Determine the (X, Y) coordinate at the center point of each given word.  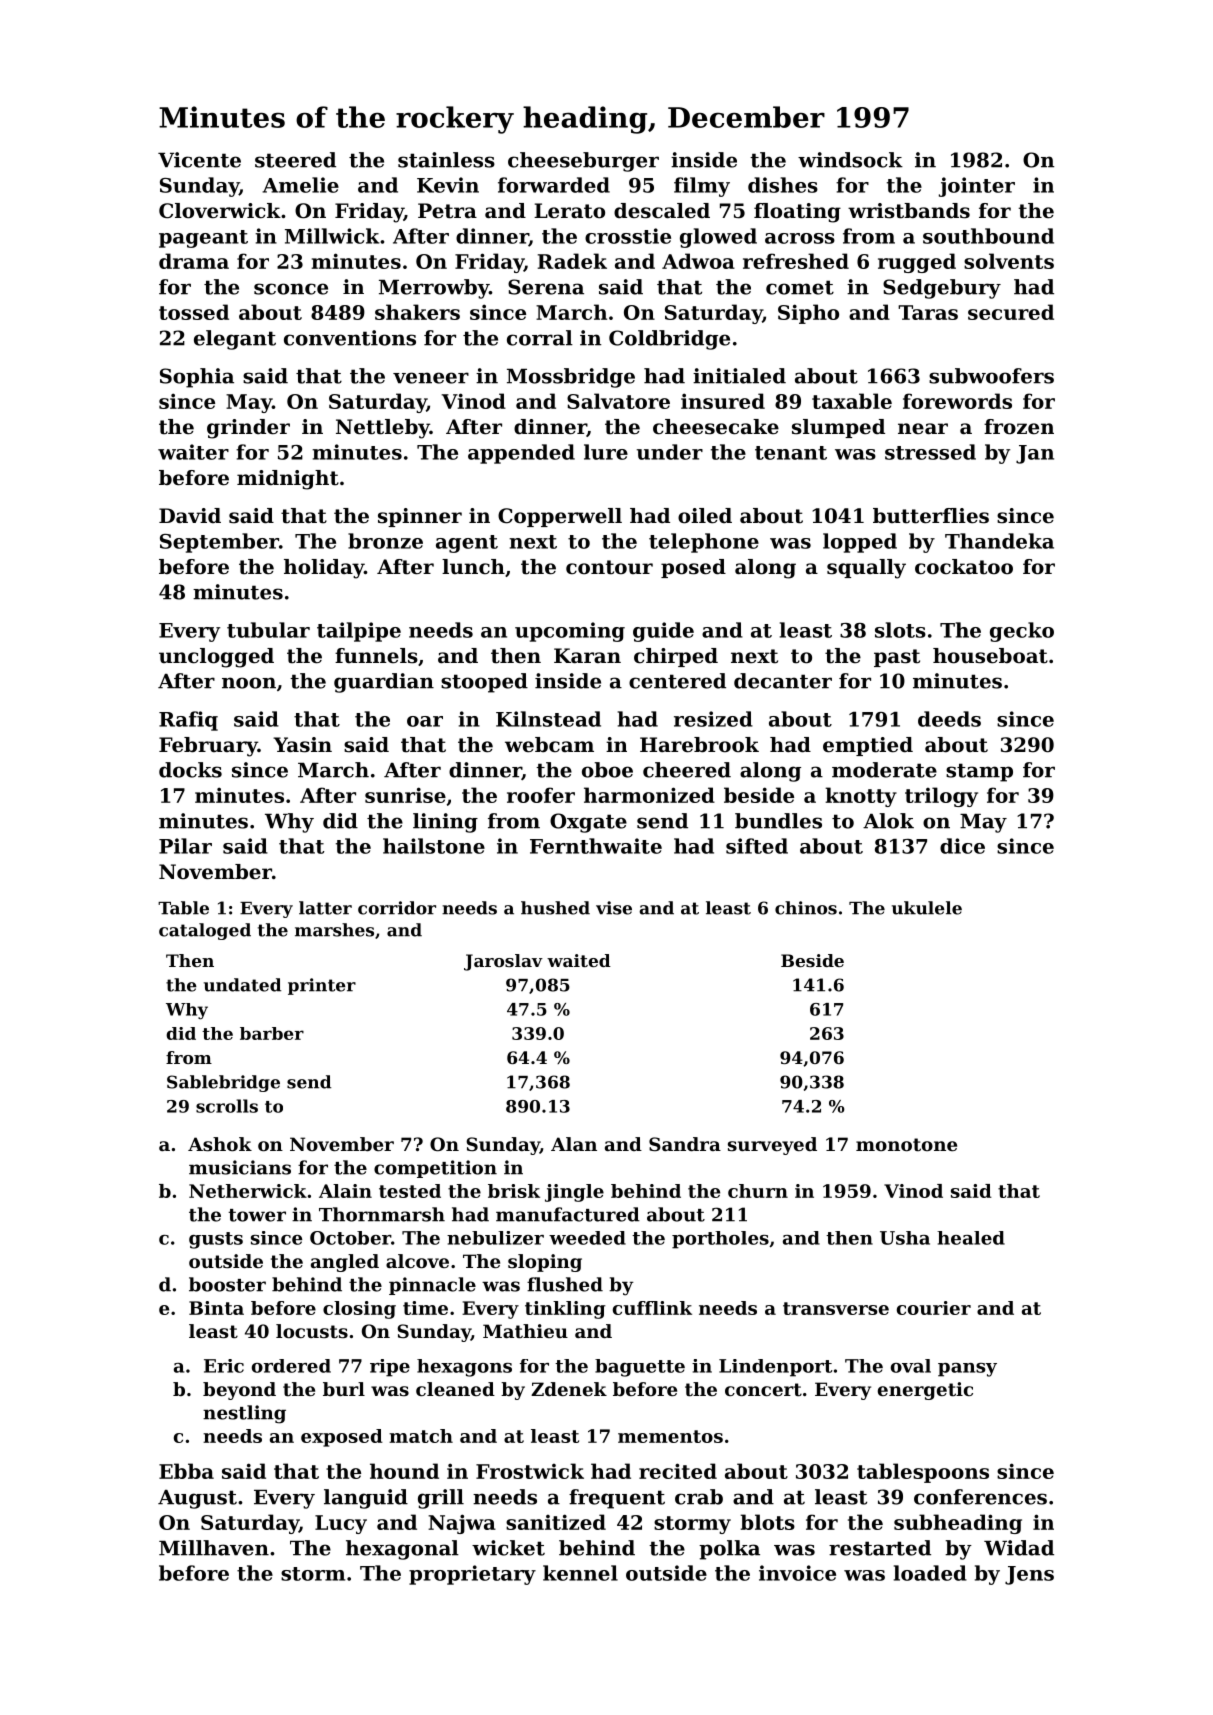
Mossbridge (571, 378)
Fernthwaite (596, 846)
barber (272, 1033)
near (923, 428)
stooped (484, 683)
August (197, 1499)
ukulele (927, 908)
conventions (350, 338)
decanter (783, 681)
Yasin (302, 745)
